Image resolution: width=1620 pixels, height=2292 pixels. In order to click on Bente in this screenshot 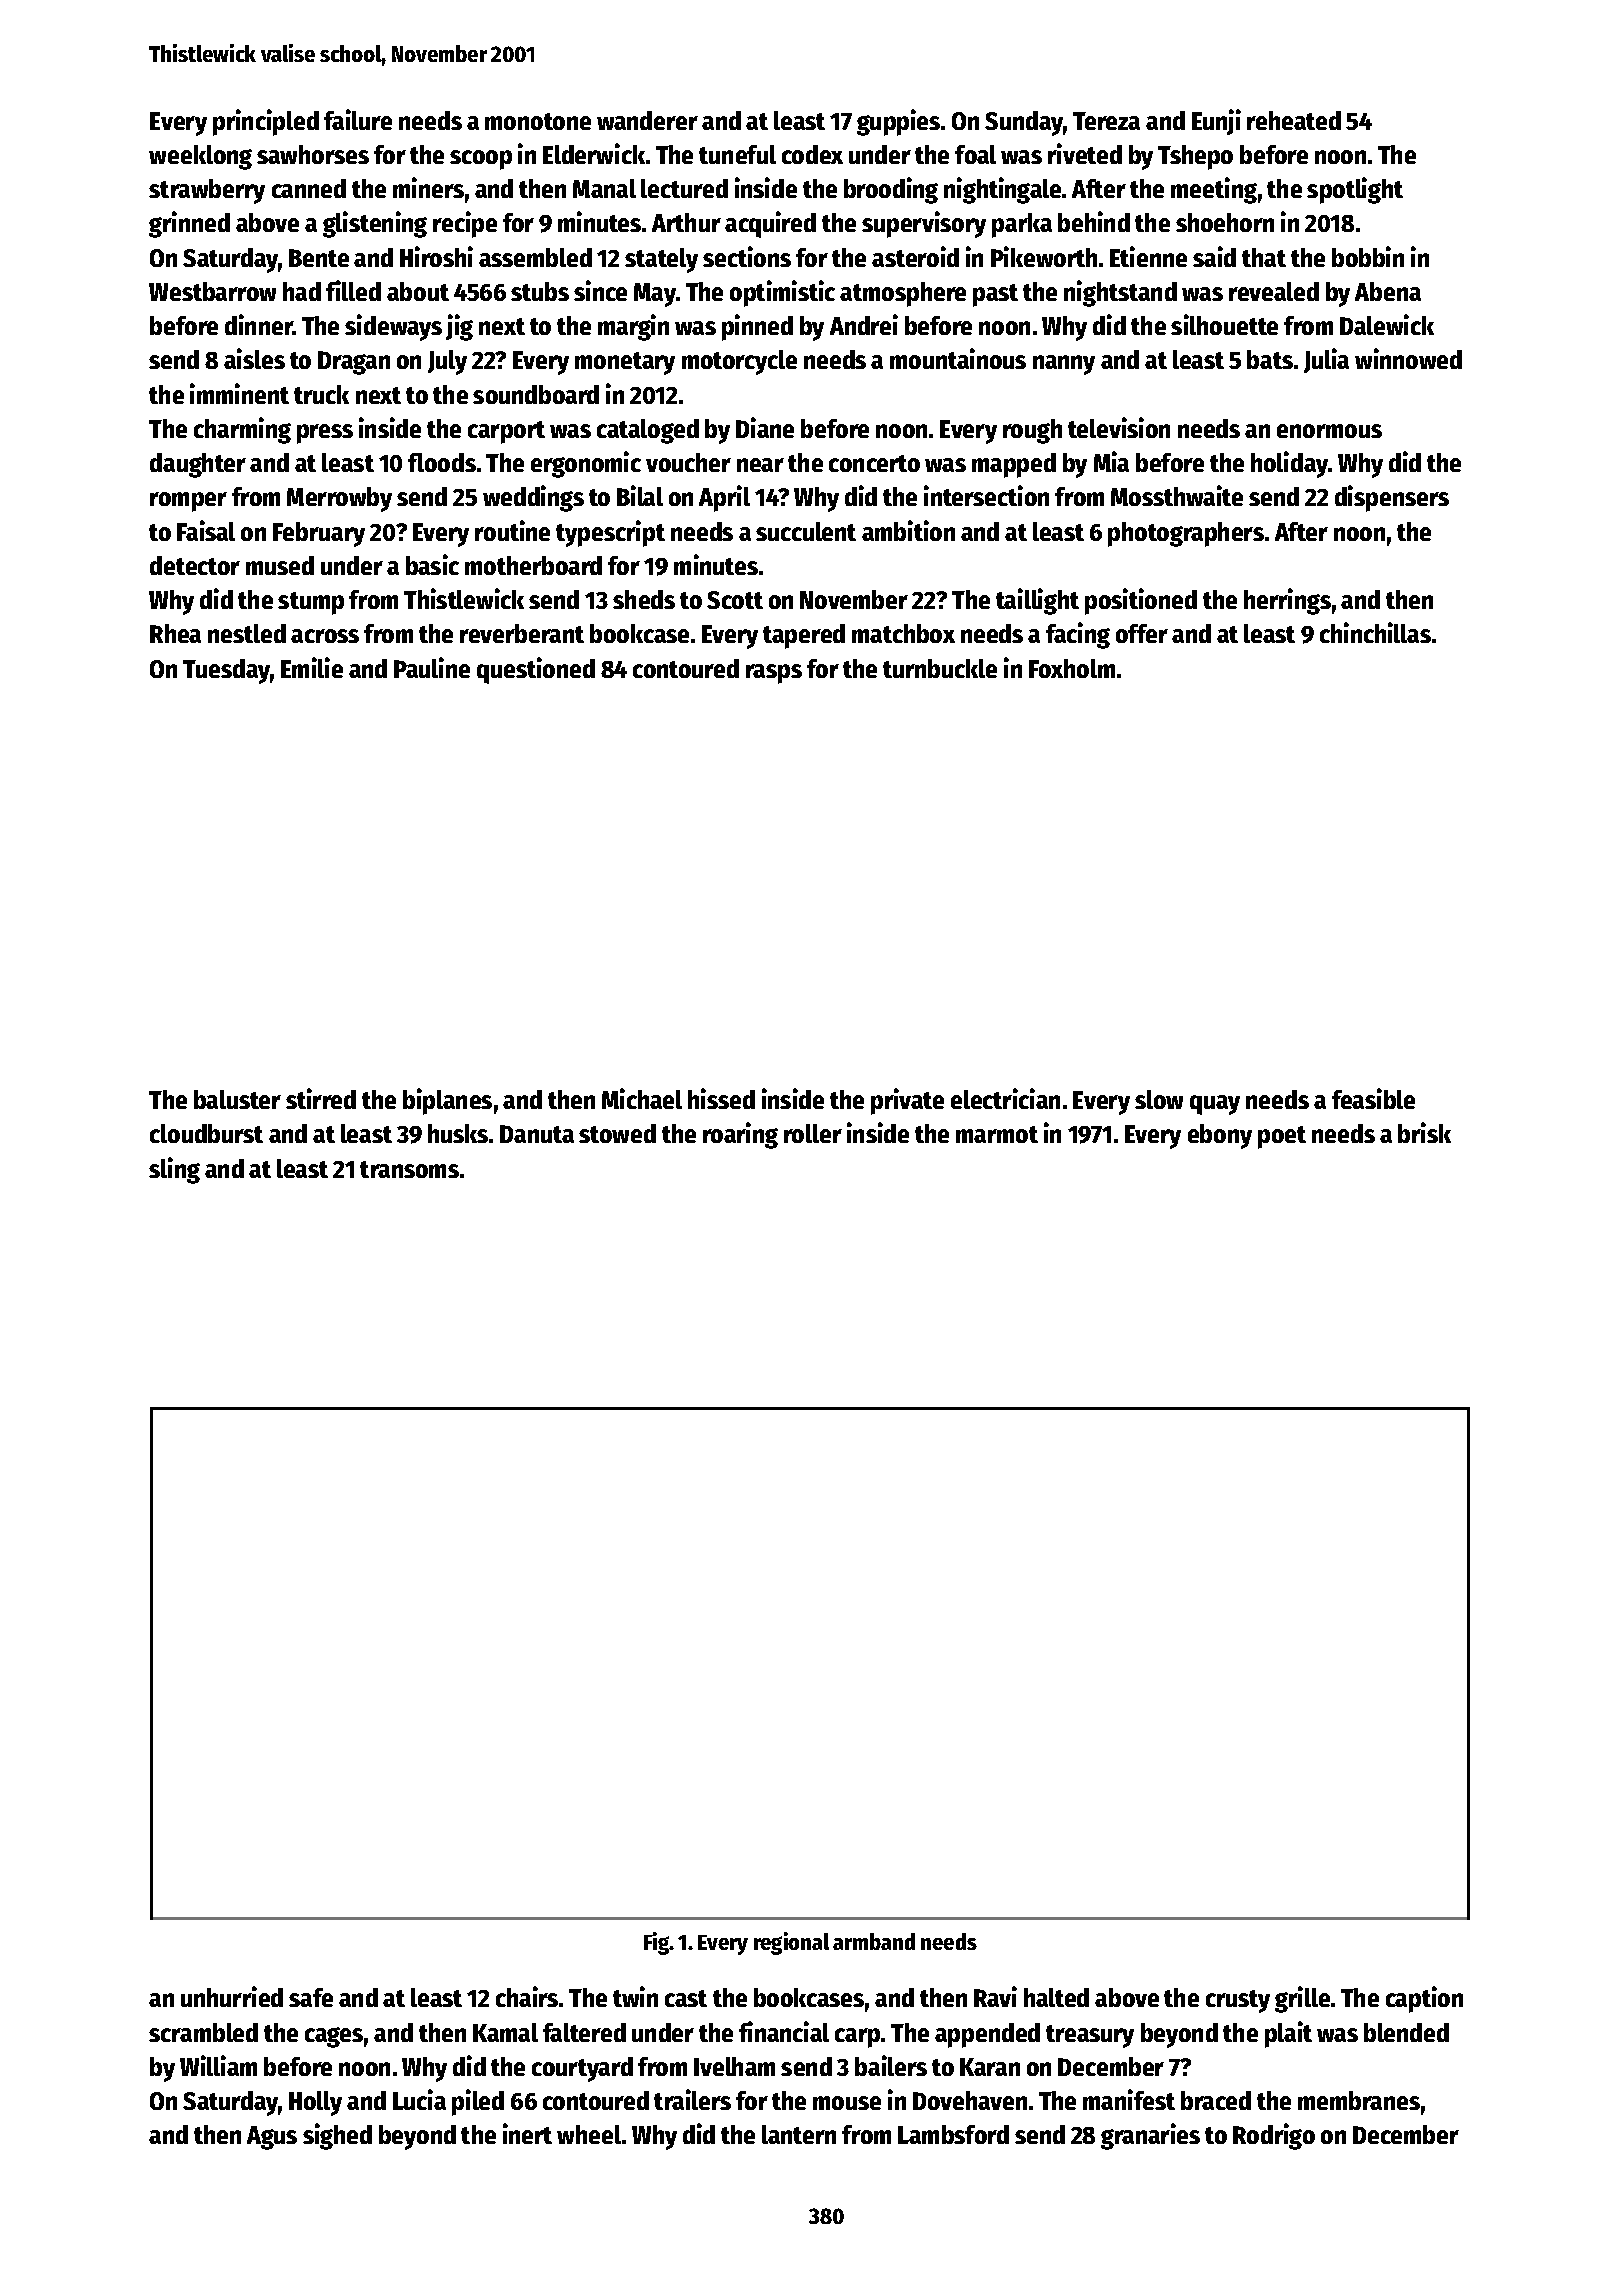, I will do `click(319, 258)`.
